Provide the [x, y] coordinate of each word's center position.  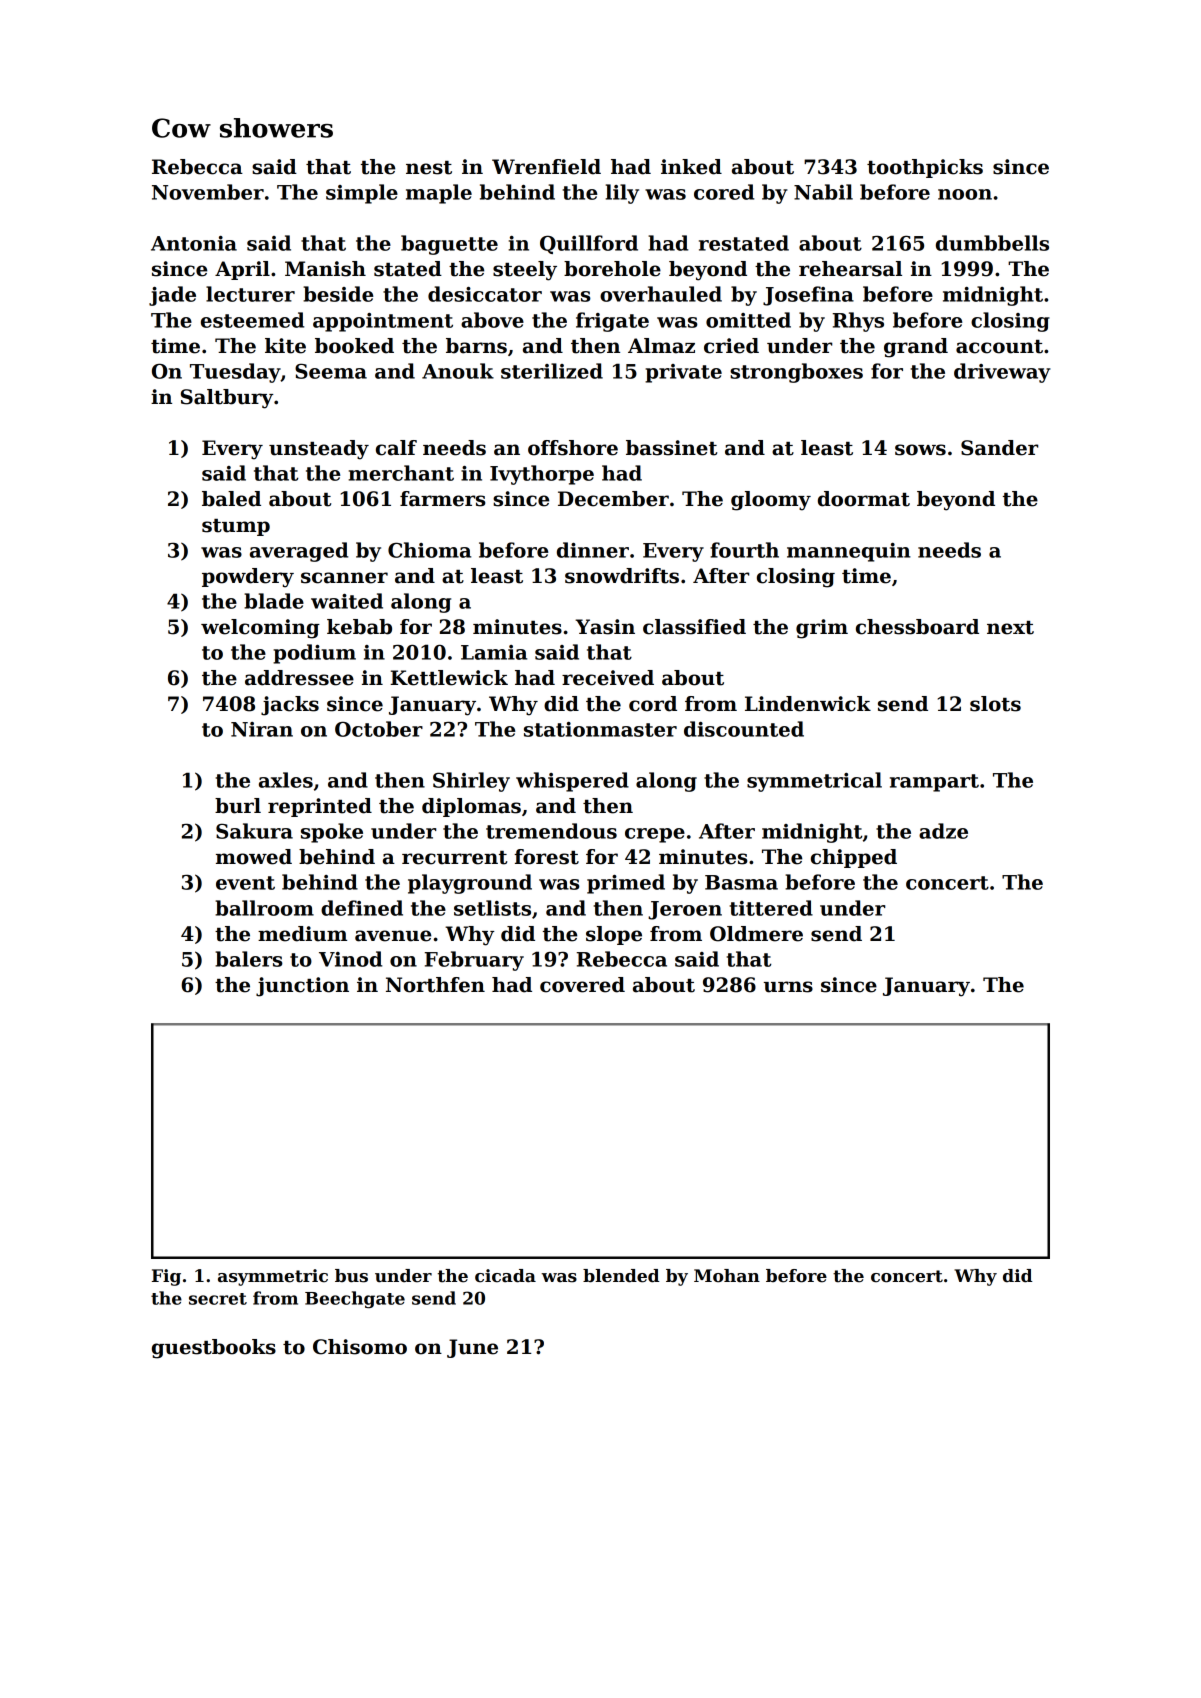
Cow [181, 128]
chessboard [917, 627]
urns [788, 987]
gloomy [771, 501]
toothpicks [925, 168]
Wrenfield [546, 167]
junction [302, 987]
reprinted [320, 807]
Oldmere [756, 934]
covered [582, 985]
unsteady [319, 450]
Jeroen [685, 910]
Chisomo [360, 1347]
